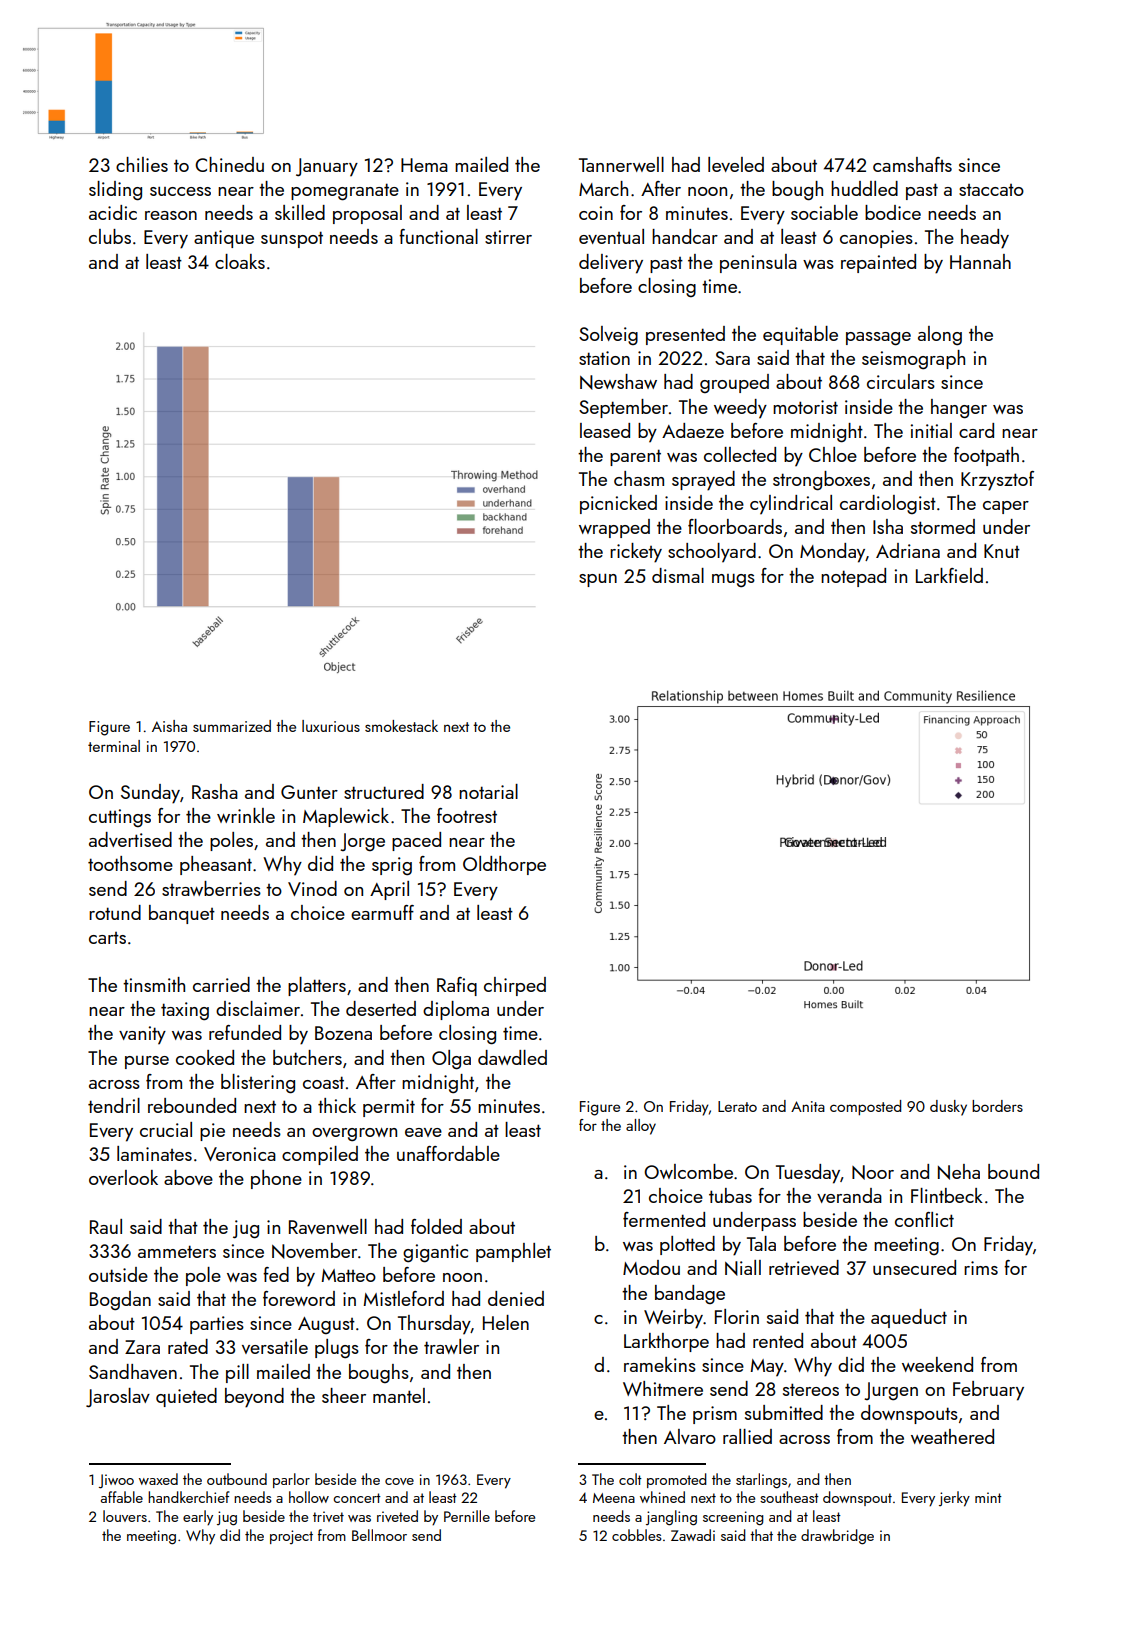 The image size is (1130, 1636). I want to click on leased, so click(605, 430).
